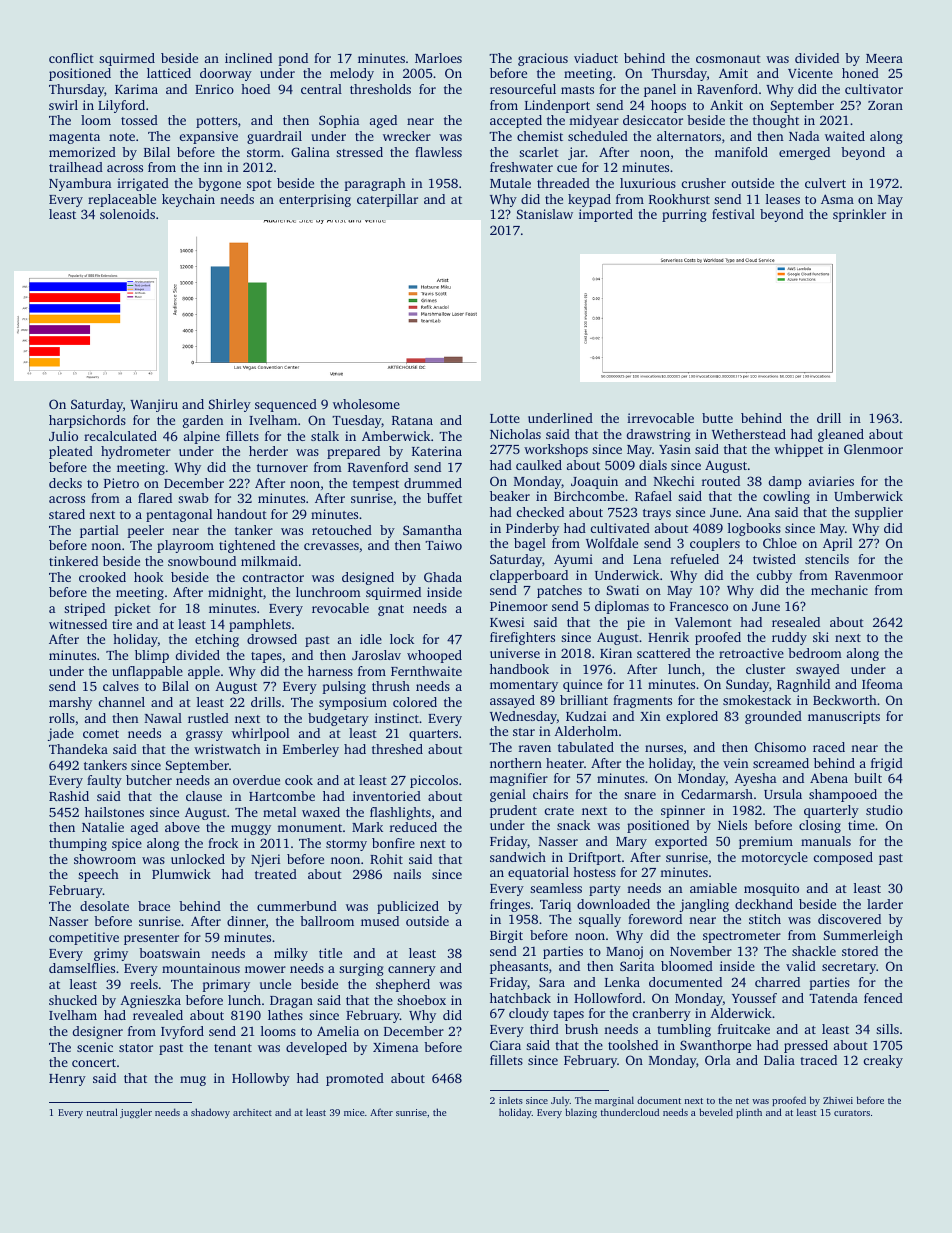 The height and width of the page is (1233, 952). I want to click on partial, so click(99, 531).
